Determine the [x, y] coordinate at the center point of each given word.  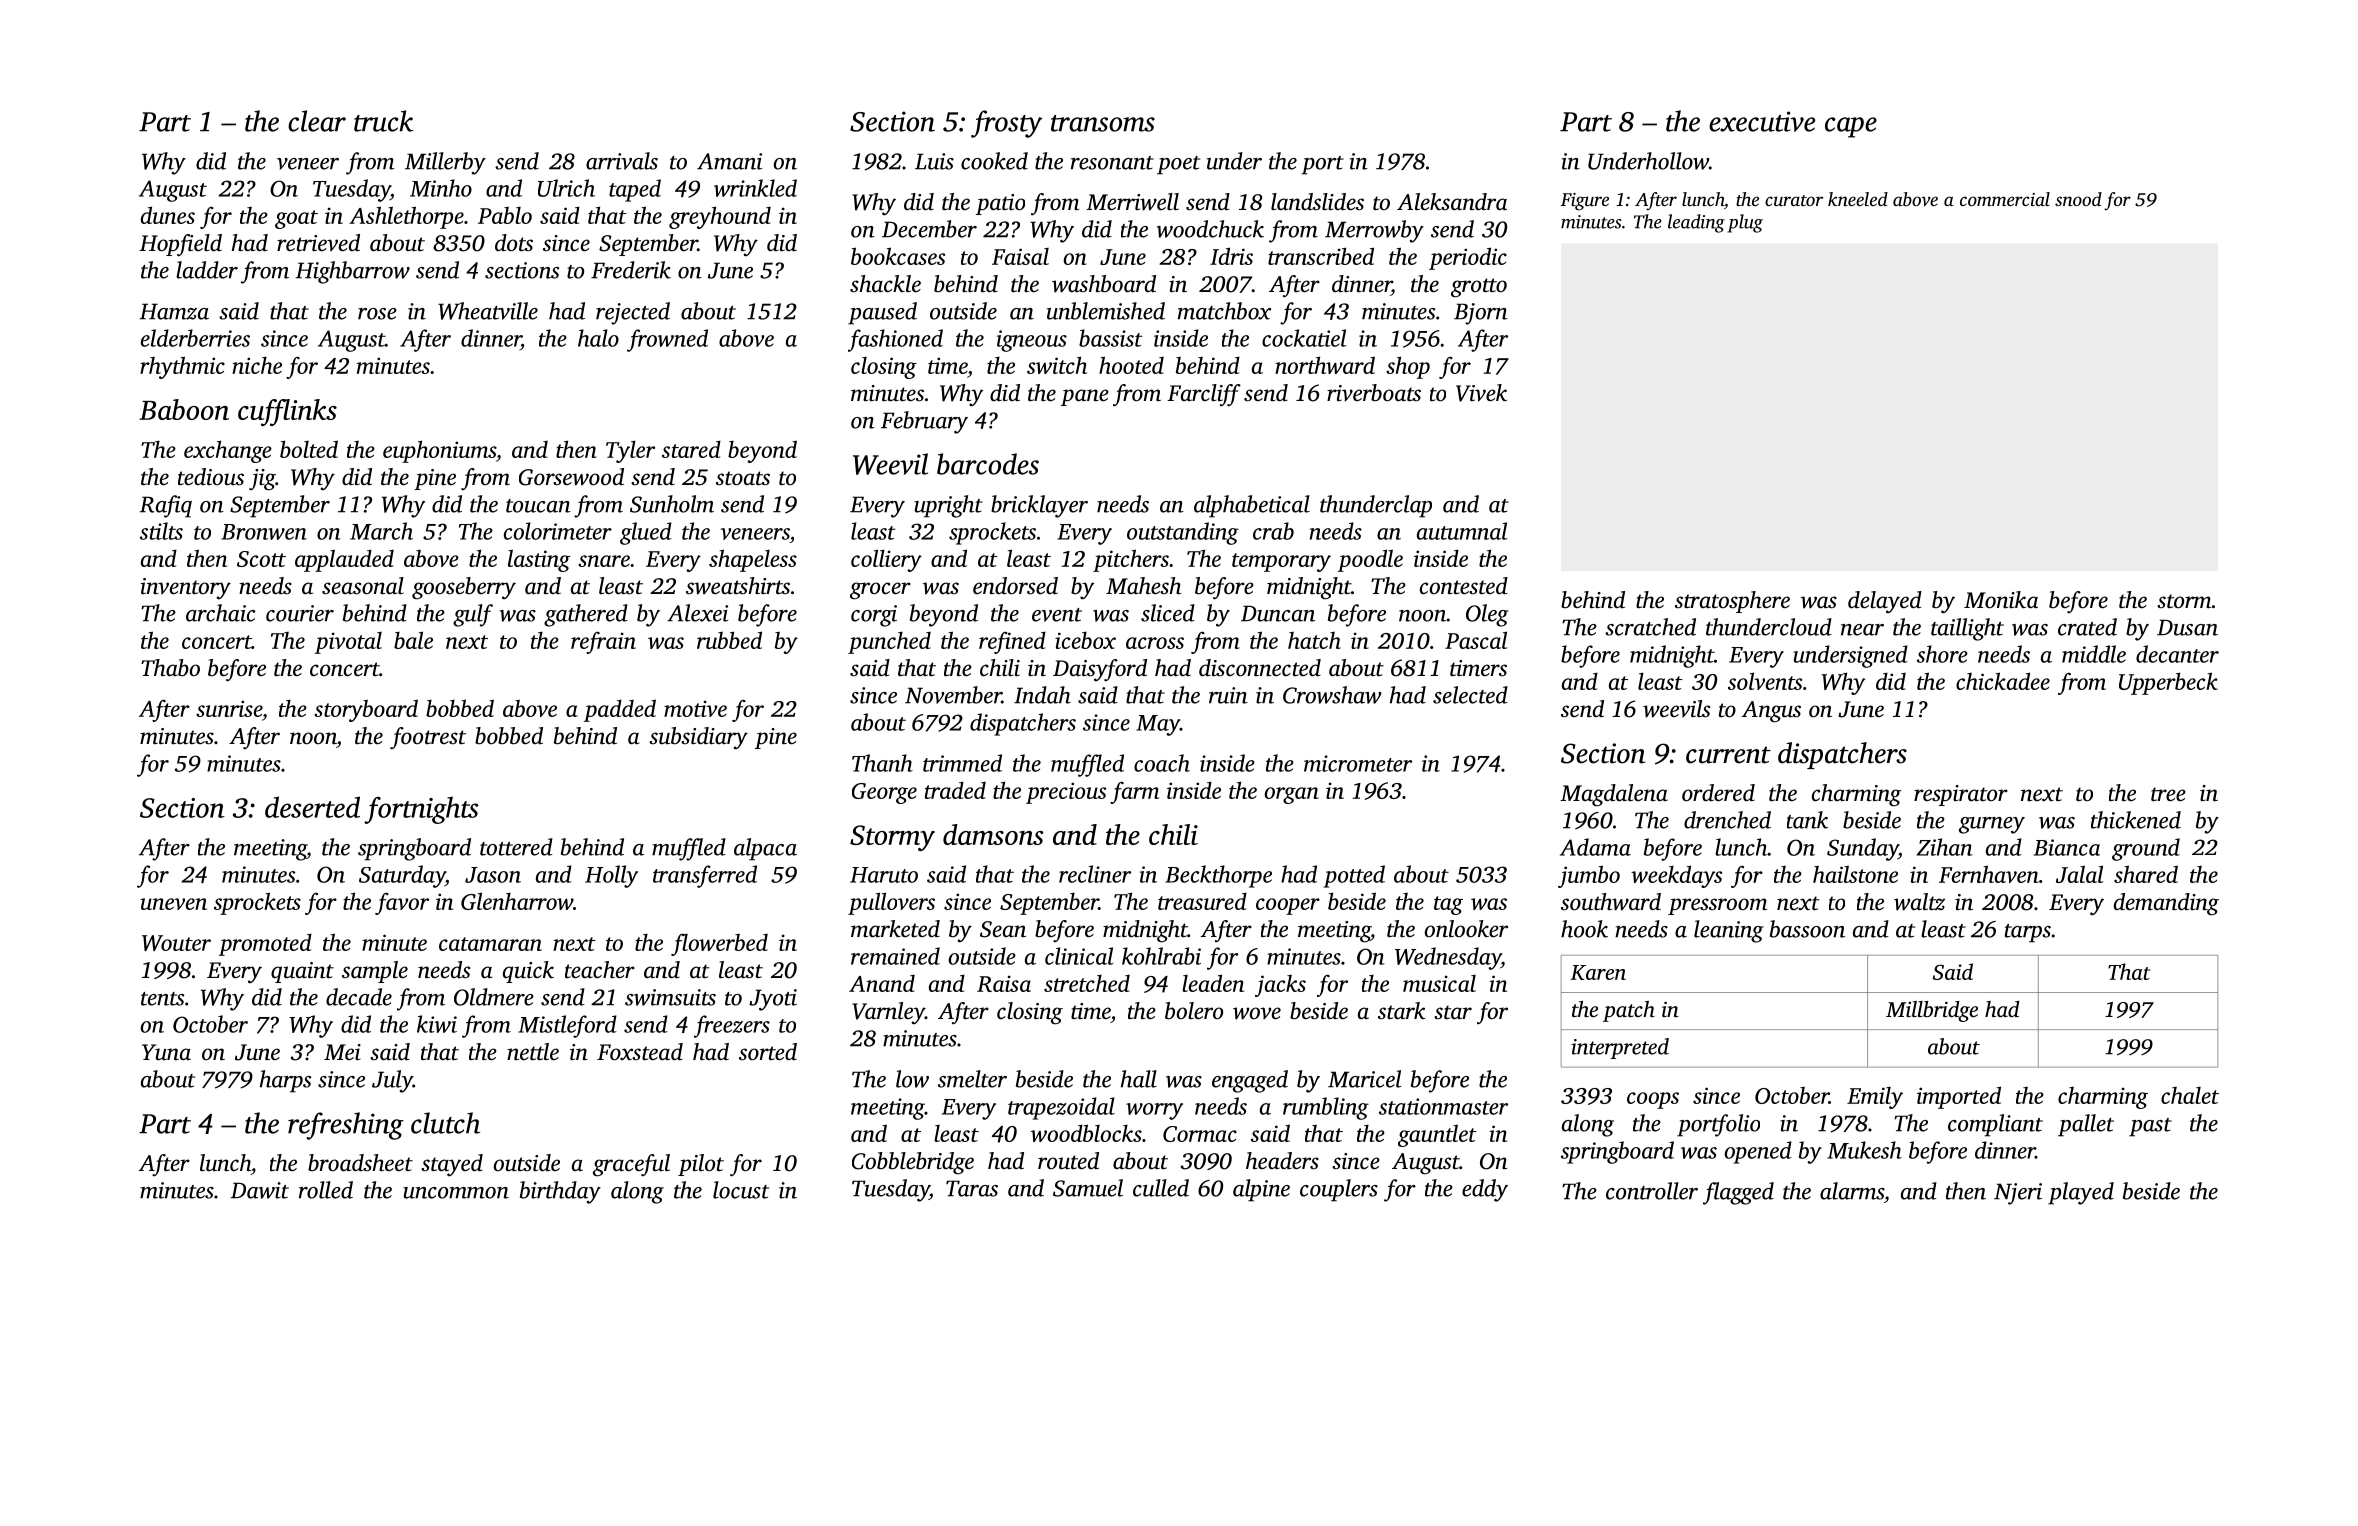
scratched [1650, 627]
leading [1696, 223]
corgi [874, 616]
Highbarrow [352, 272]
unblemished [1106, 311]
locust [741, 1190]
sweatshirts [738, 586]
